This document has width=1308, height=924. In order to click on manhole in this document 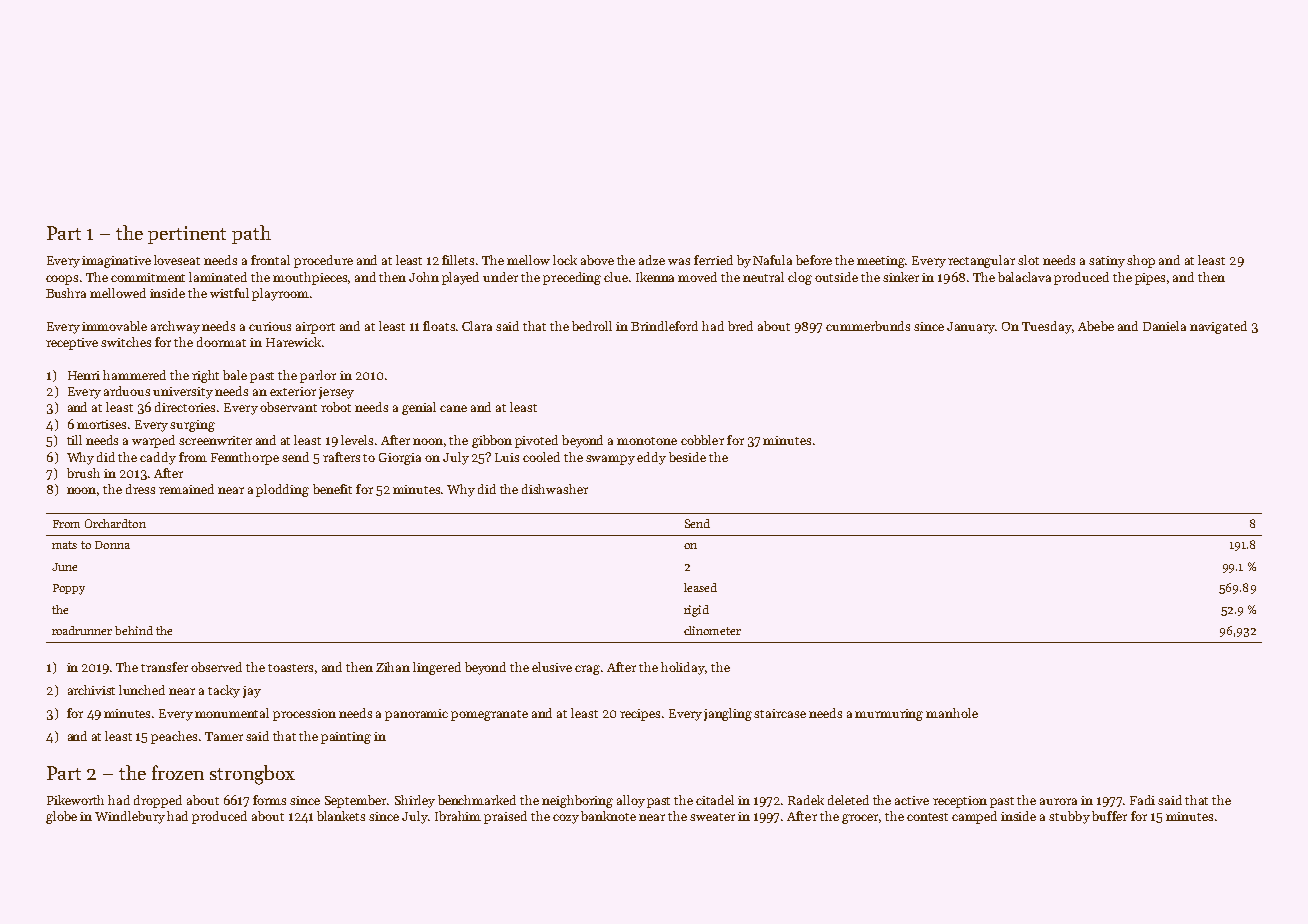, I will do `click(952, 713)`.
